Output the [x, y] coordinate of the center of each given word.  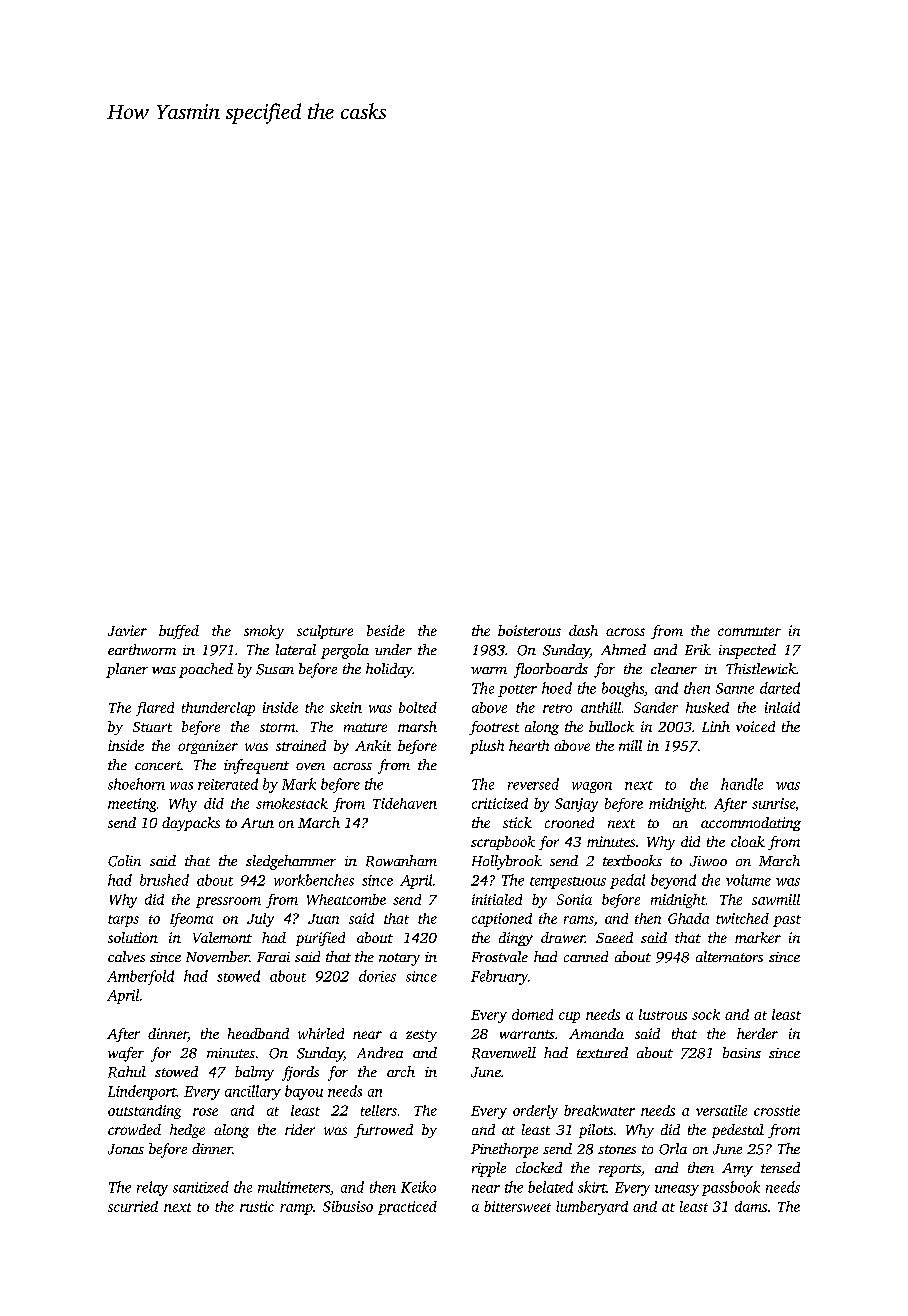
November [217, 956]
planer [127, 670]
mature [365, 727]
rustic [257, 1206]
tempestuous [568, 883]
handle [742, 784]
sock [706, 1014]
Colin [124, 861]
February [499, 977]
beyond [673, 881]
